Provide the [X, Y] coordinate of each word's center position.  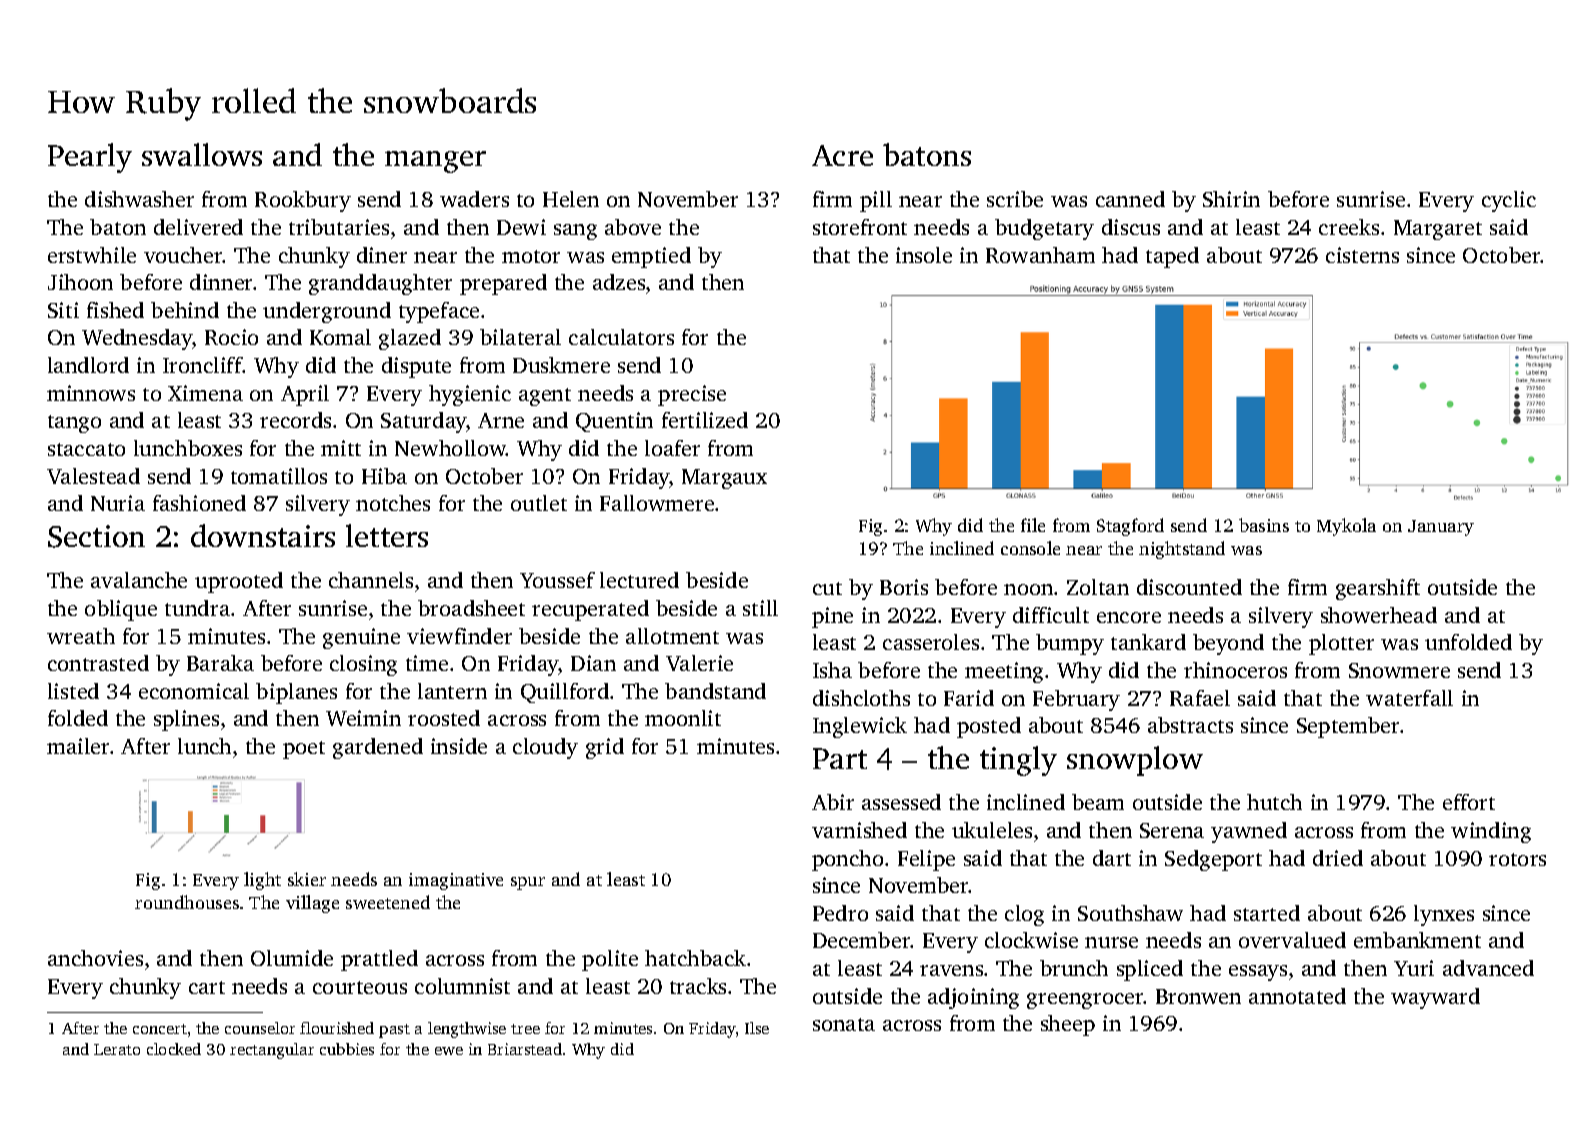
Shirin [1231, 199]
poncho [847, 860]
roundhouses [187, 902]
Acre [842, 155]
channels [371, 580]
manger [435, 162]
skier [307, 879]
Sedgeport [1213, 860]
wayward [1435, 998]
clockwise [1031, 940]
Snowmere [1399, 670]
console [1030, 548]
